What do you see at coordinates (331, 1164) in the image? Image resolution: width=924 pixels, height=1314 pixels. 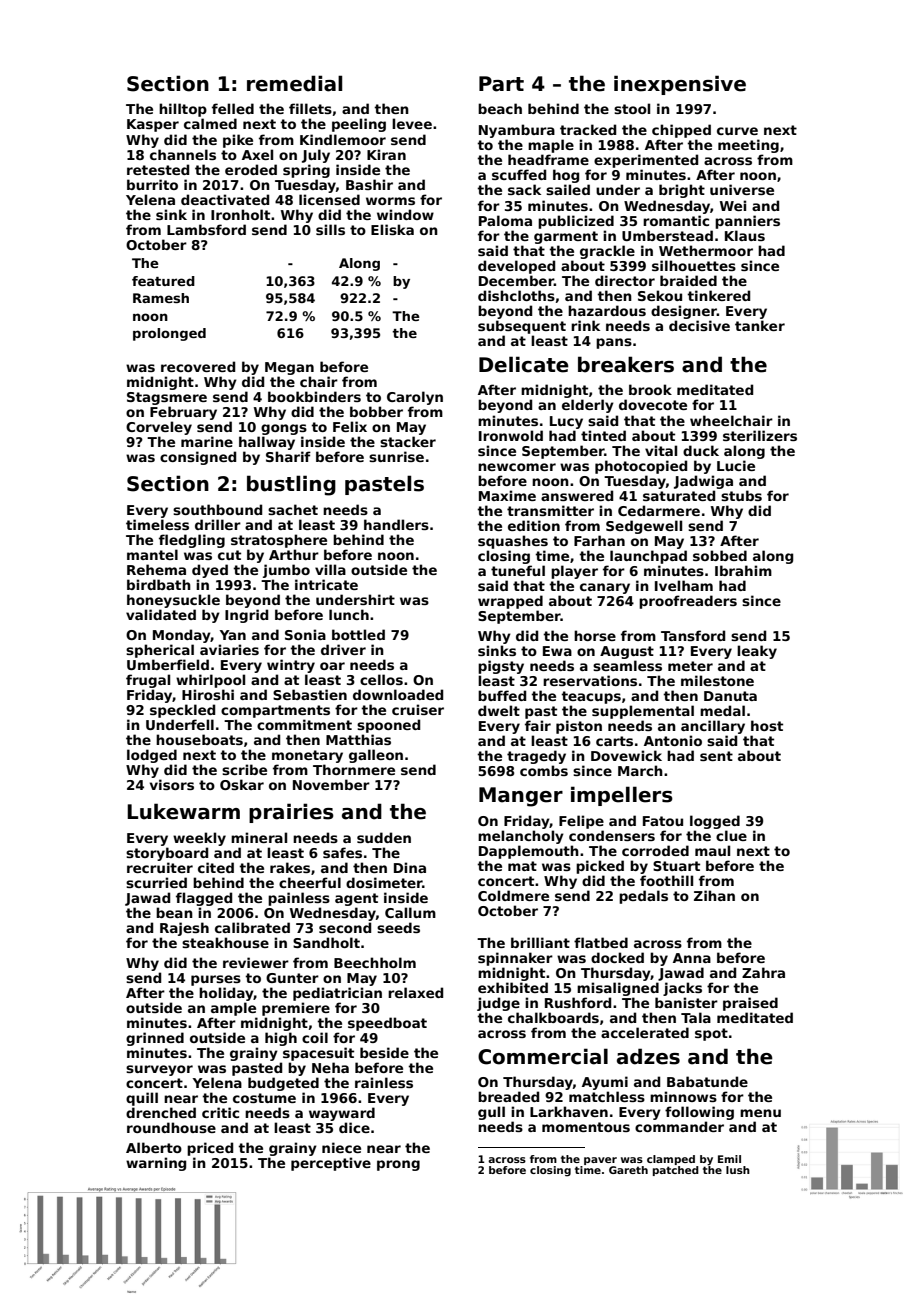 I see `perceptive` at bounding box center [331, 1164].
